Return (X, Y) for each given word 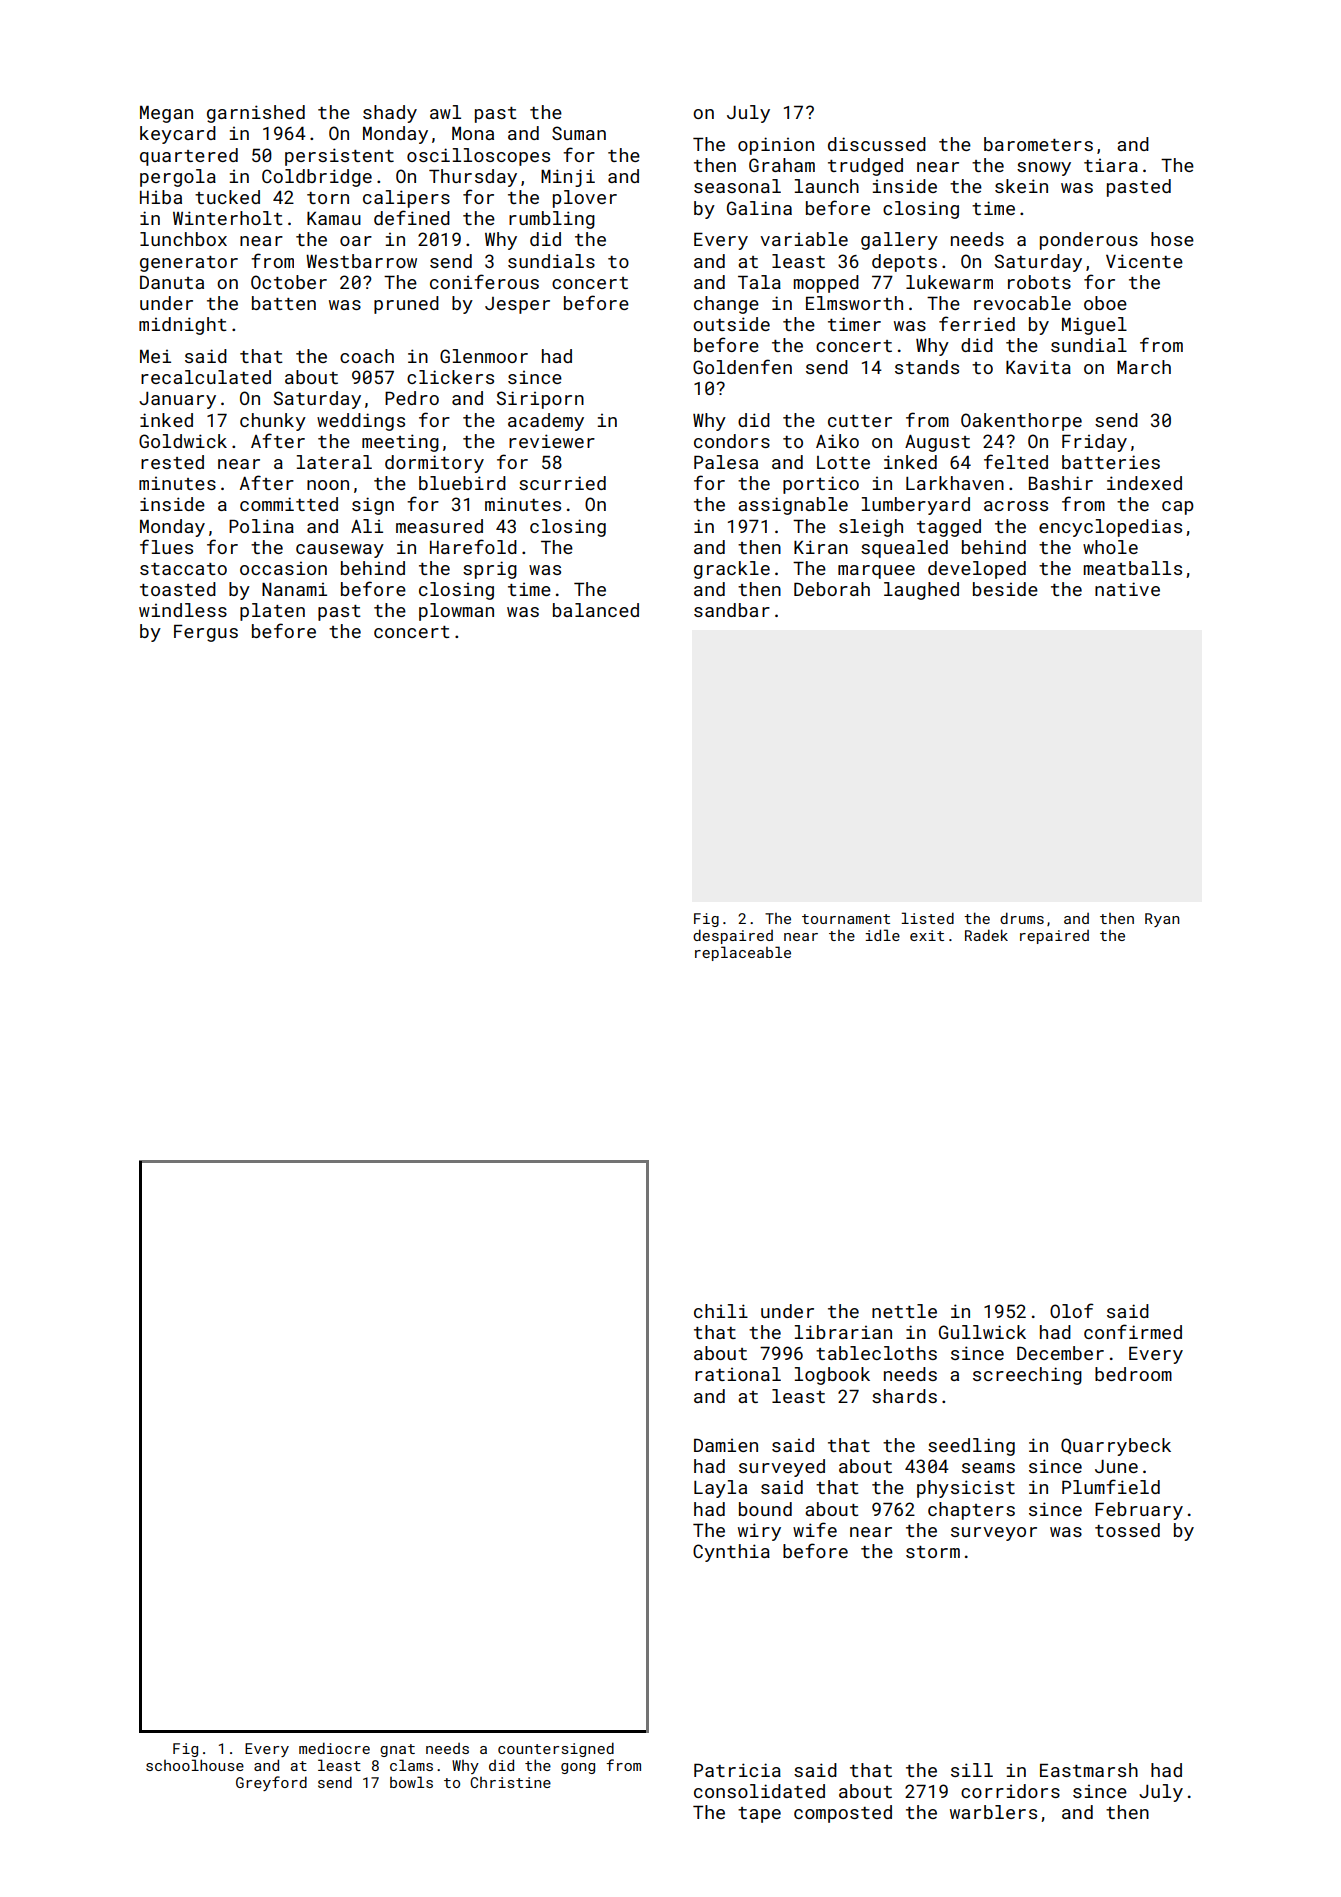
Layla (720, 1489)
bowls (411, 1782)
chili (721, 1311)
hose (1172, 239)
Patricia (737, 1770)
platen (272, 612)
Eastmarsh (1089, 1770)
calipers (406, 199)
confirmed (1133, 1331)
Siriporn (540, 400)
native (1127, 589)
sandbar (732, 610)
